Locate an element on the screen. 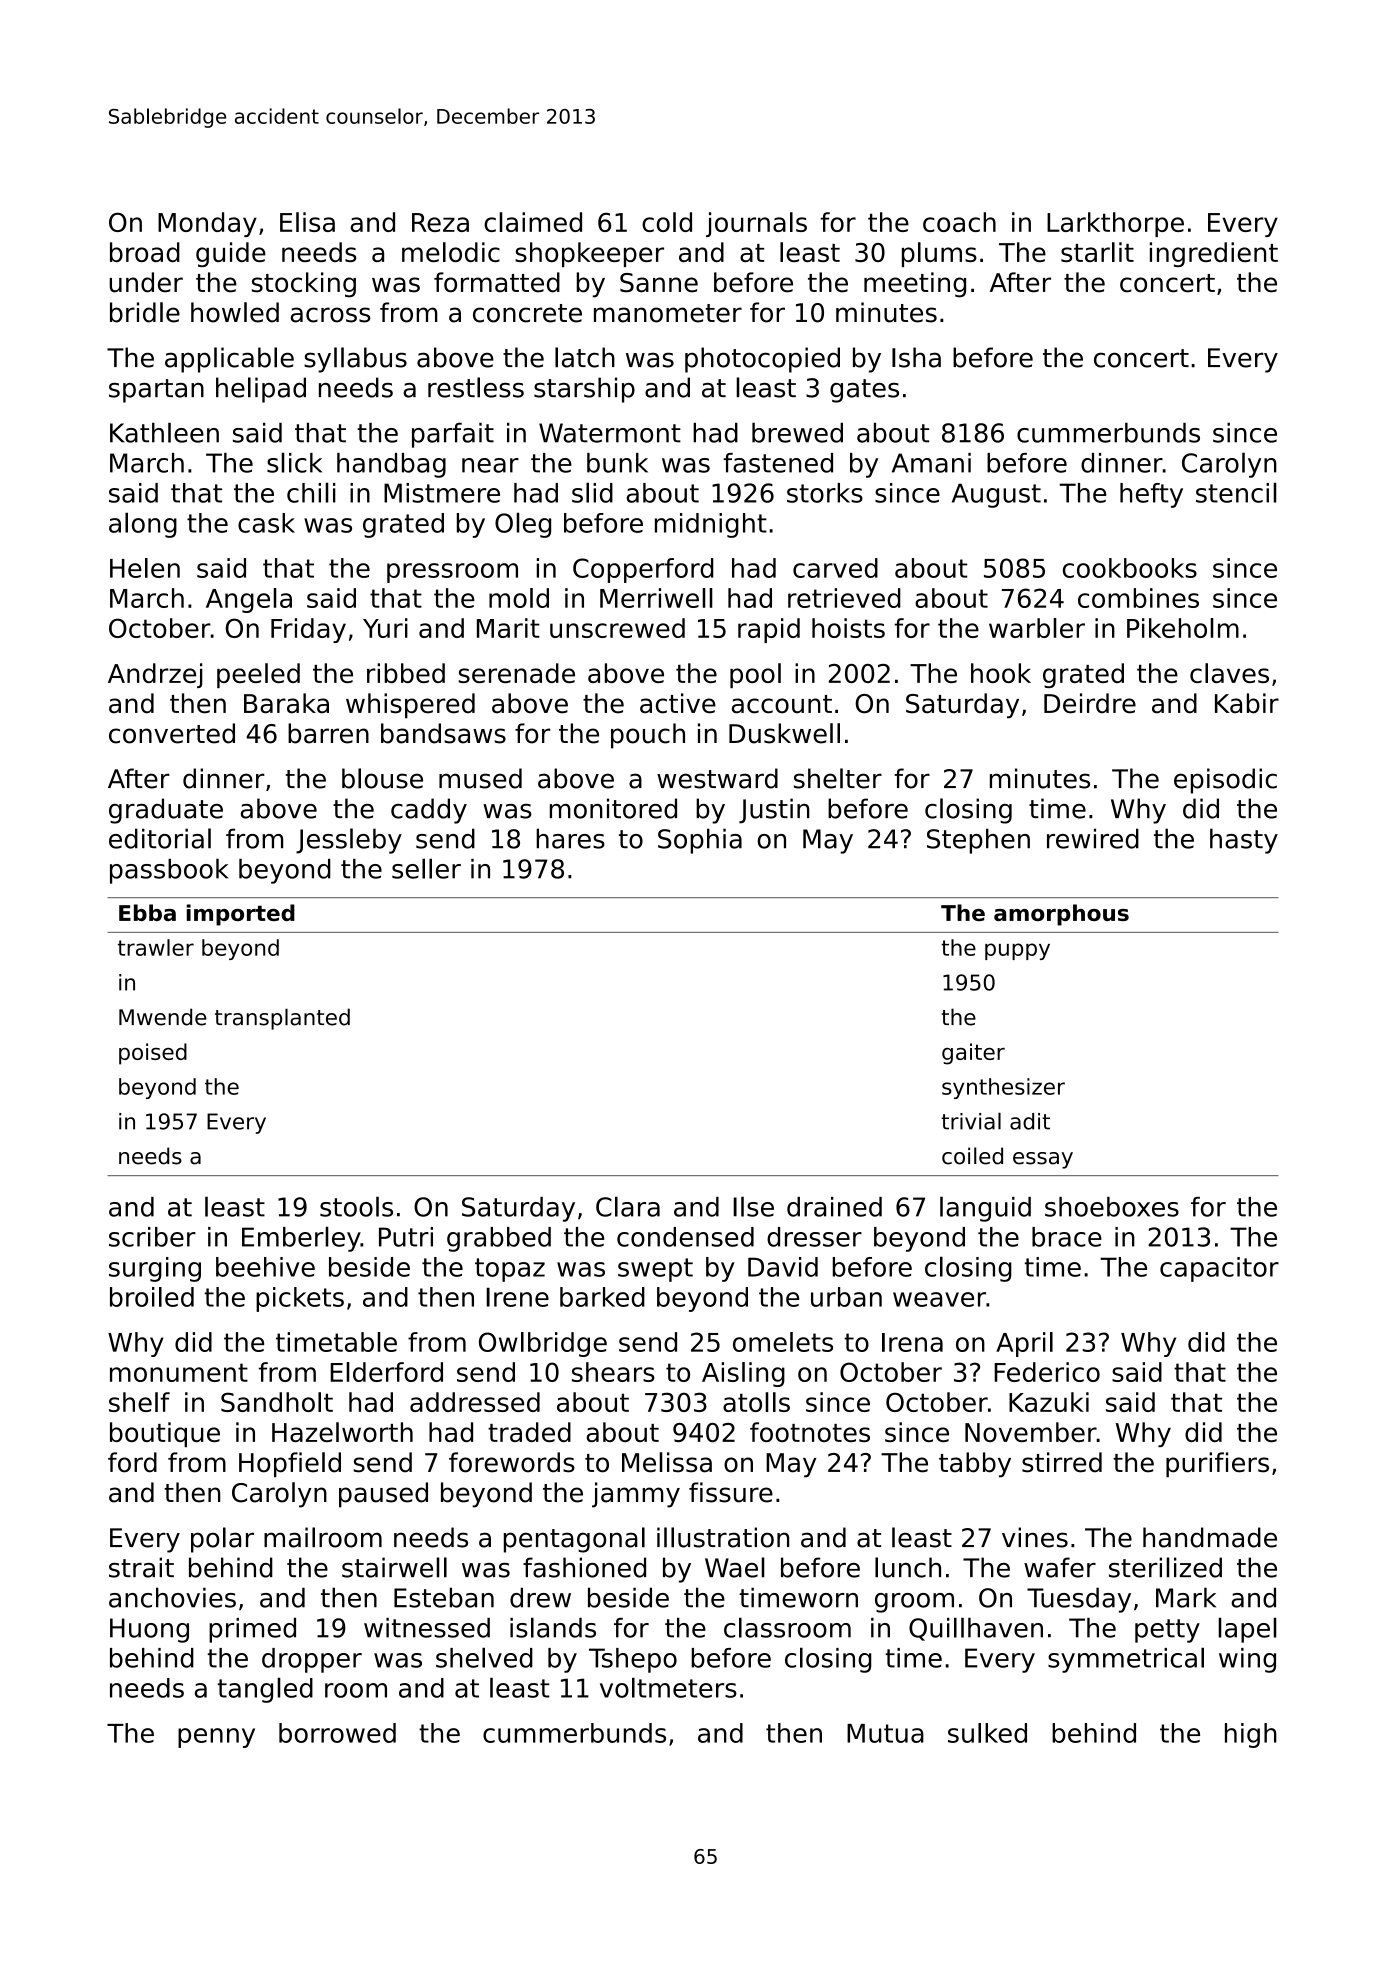  capacitor is located at coordinates (1219, 1269).
